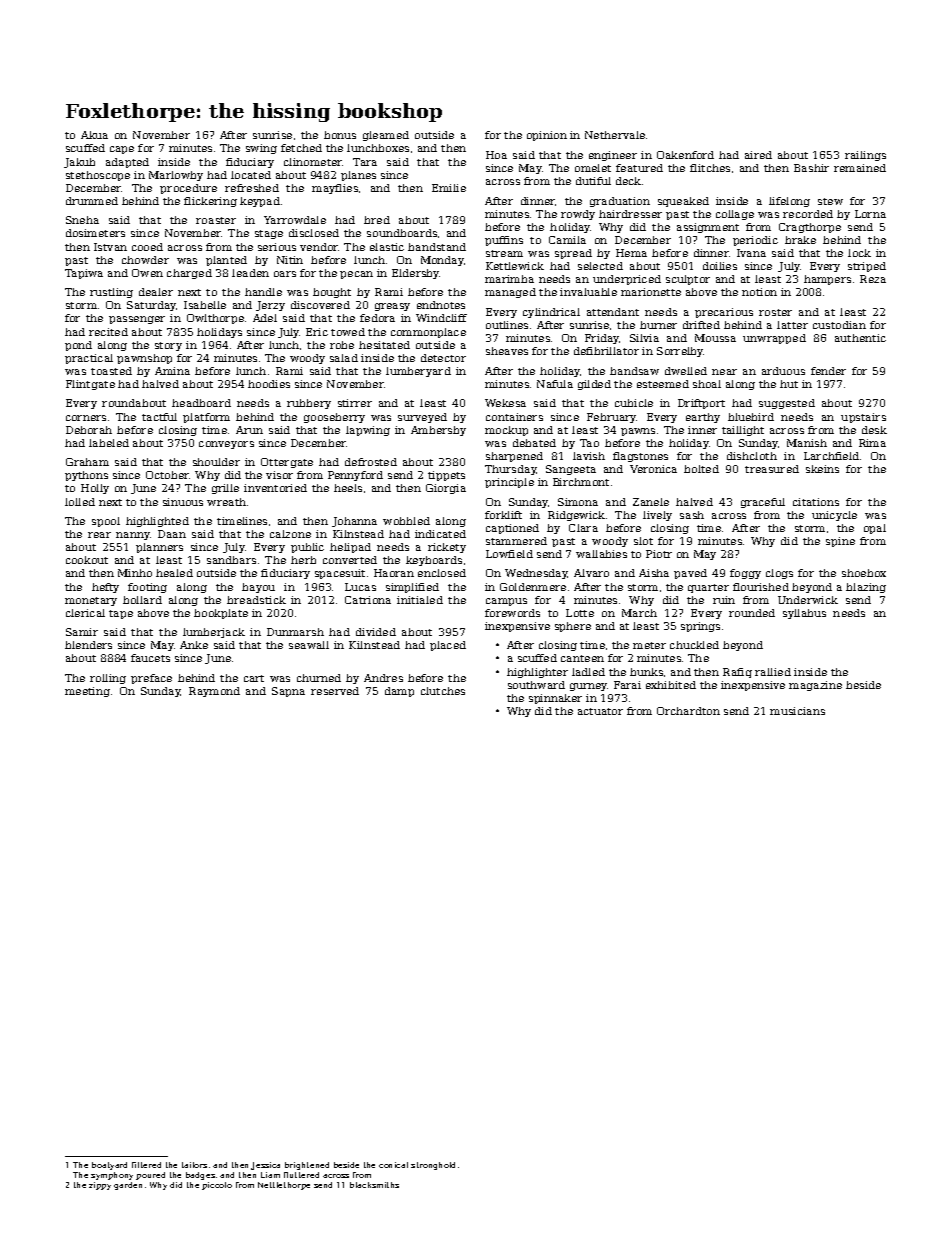  Describe the element at coordinates (82, 632) in the screenshot. I see `Samir` at that location.
